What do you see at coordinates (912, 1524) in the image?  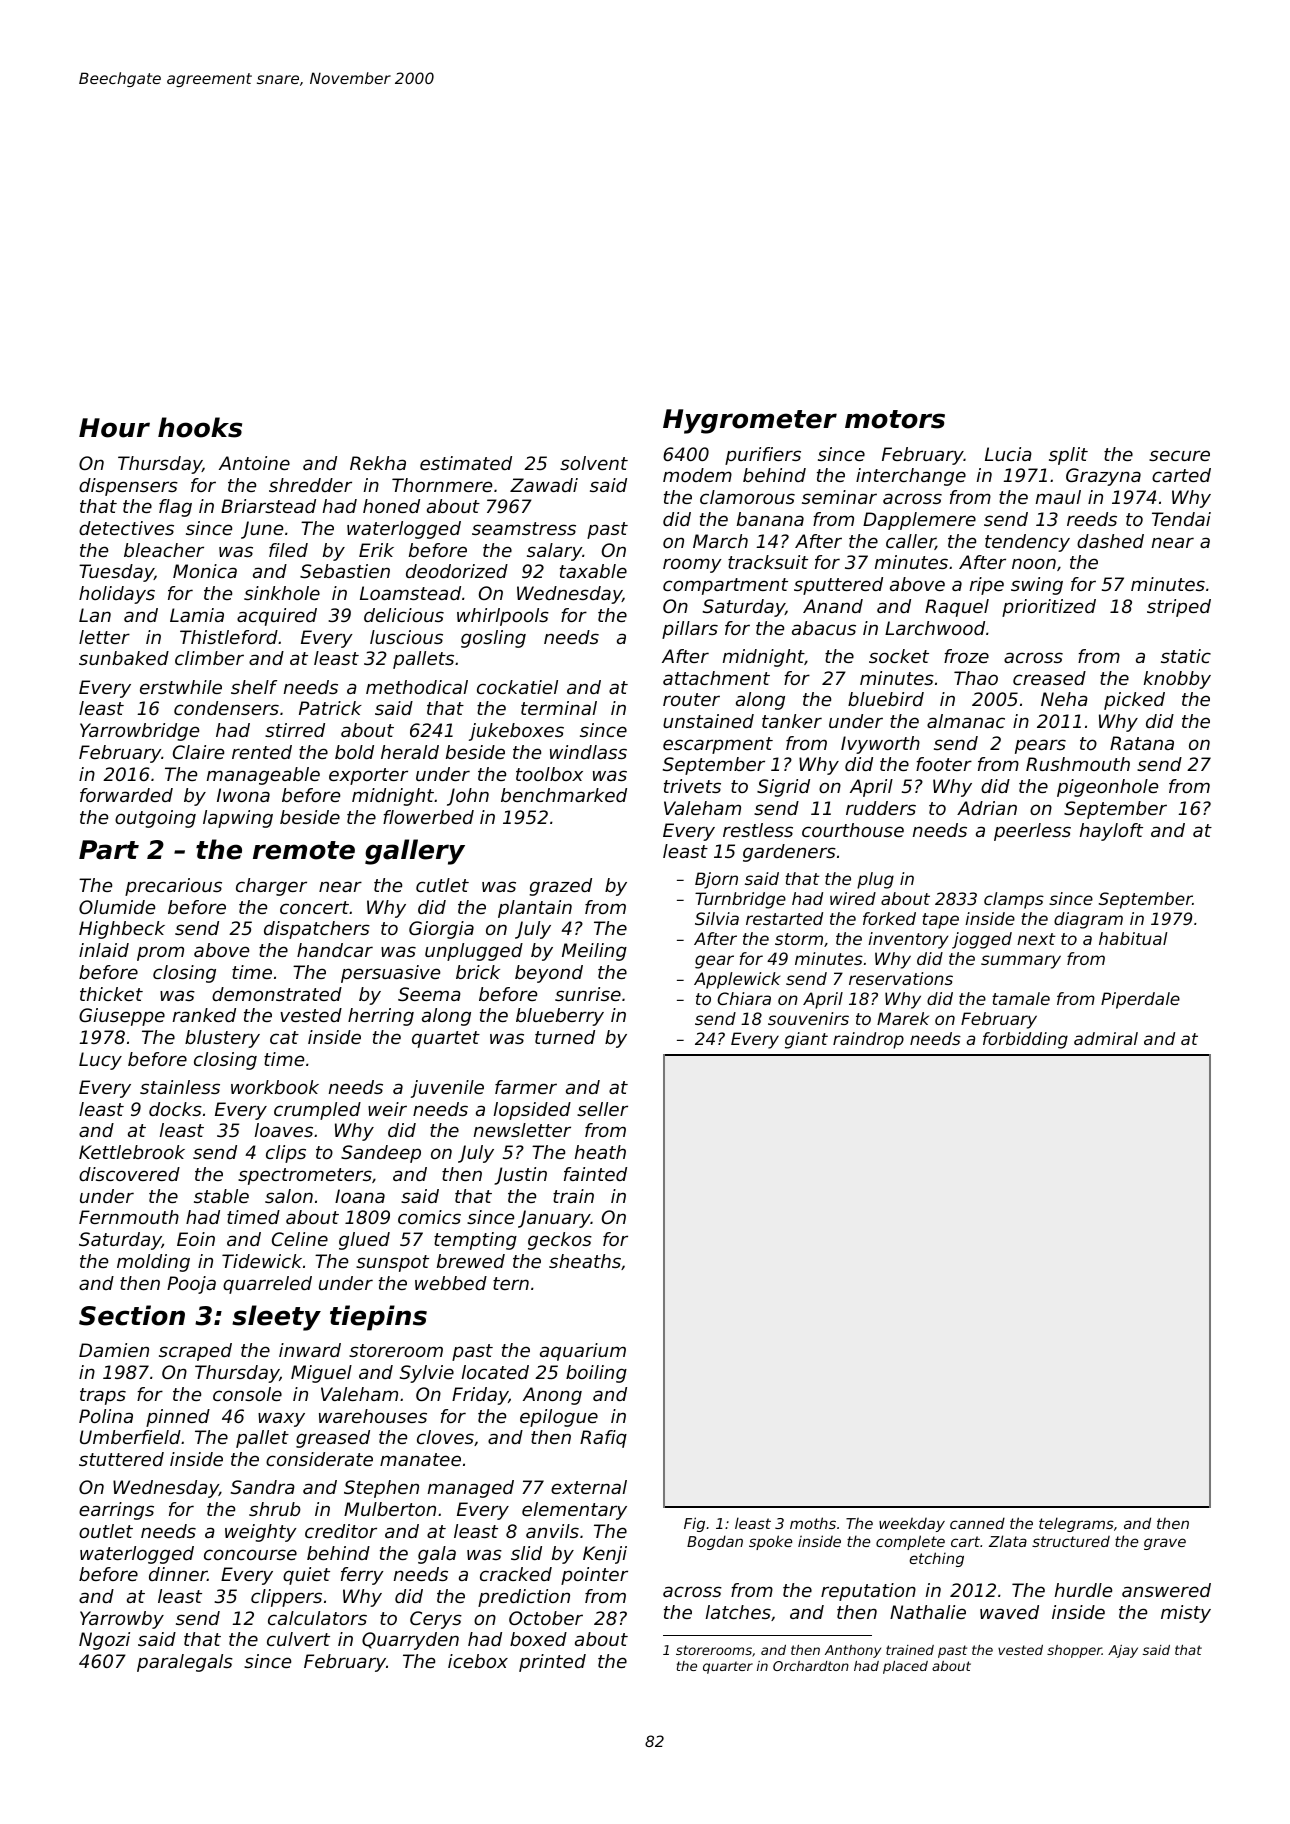 I see `weekday` at bounding box center [912, 1524].
